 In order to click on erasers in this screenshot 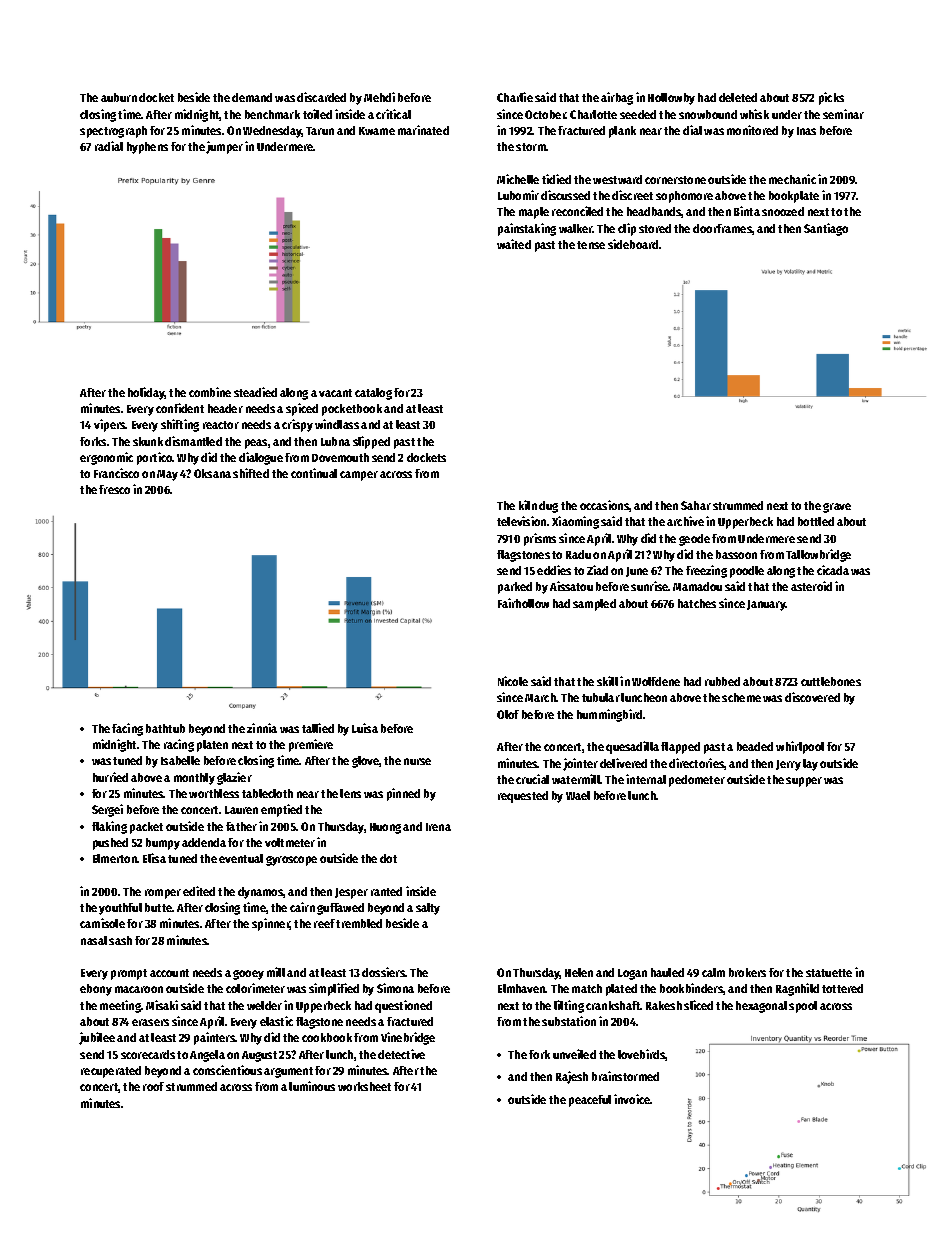, I will do `click(150, 1022)`.
